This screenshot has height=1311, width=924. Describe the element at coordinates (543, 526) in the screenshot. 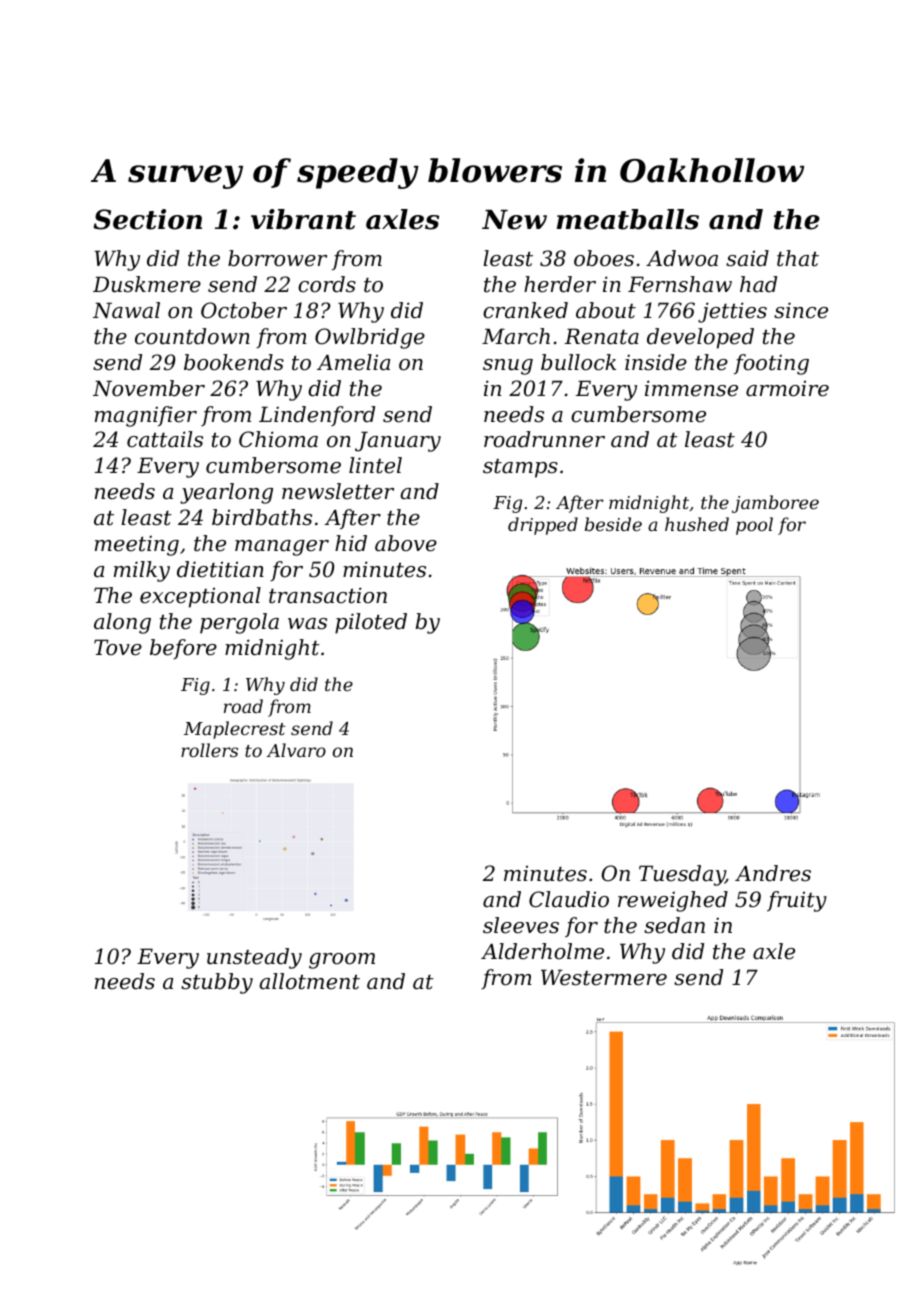

I see `dripped` at that location.
